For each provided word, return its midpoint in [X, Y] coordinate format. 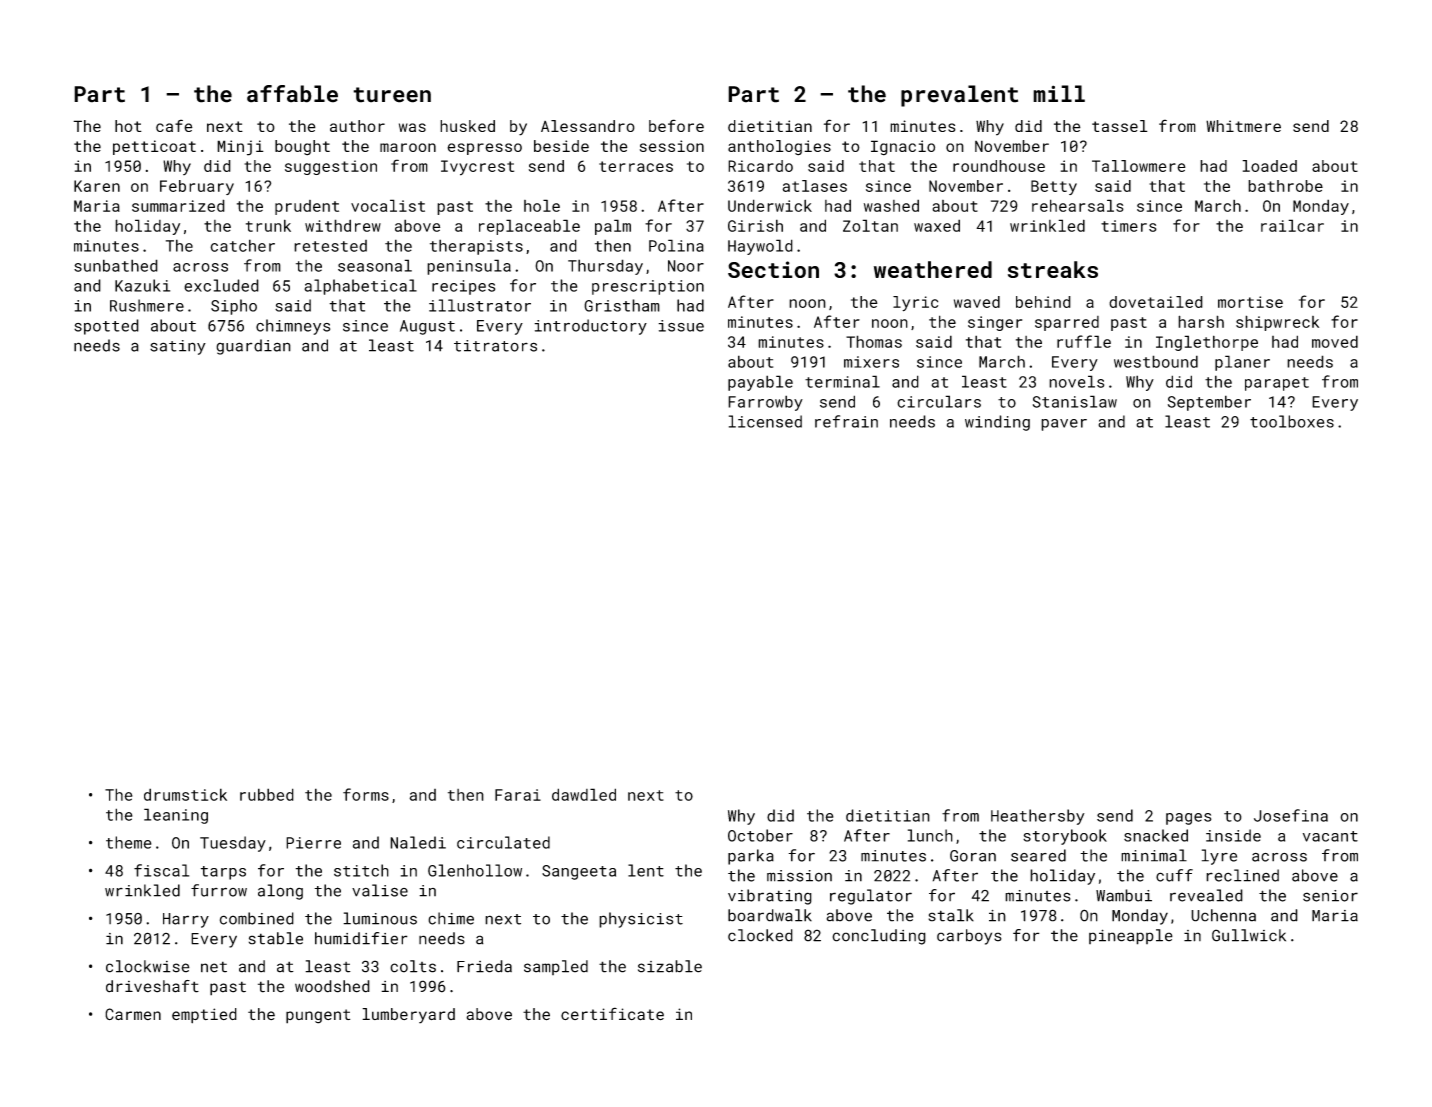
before [676, 125]
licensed [765, 421]
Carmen [133, 1014]
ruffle [1084, 341]
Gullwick [1249, 935]
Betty [1054, 187]
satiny [178, 347]
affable [292, 94]
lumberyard [408, 1016]
